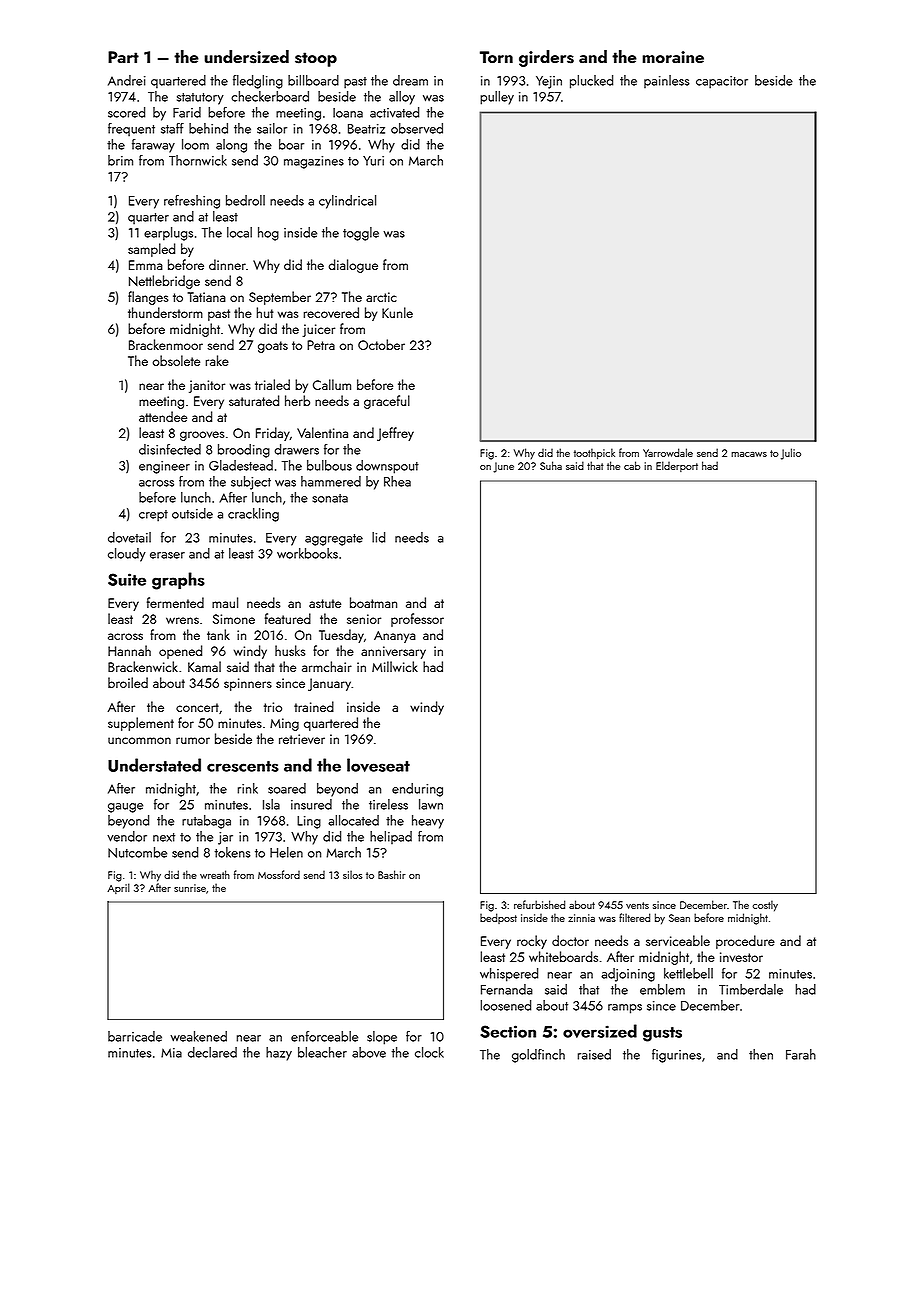 The image size is (924, 1308). Describe the element at coordinates (496, 57) in the screenshot. I see `Torn` at that location.
